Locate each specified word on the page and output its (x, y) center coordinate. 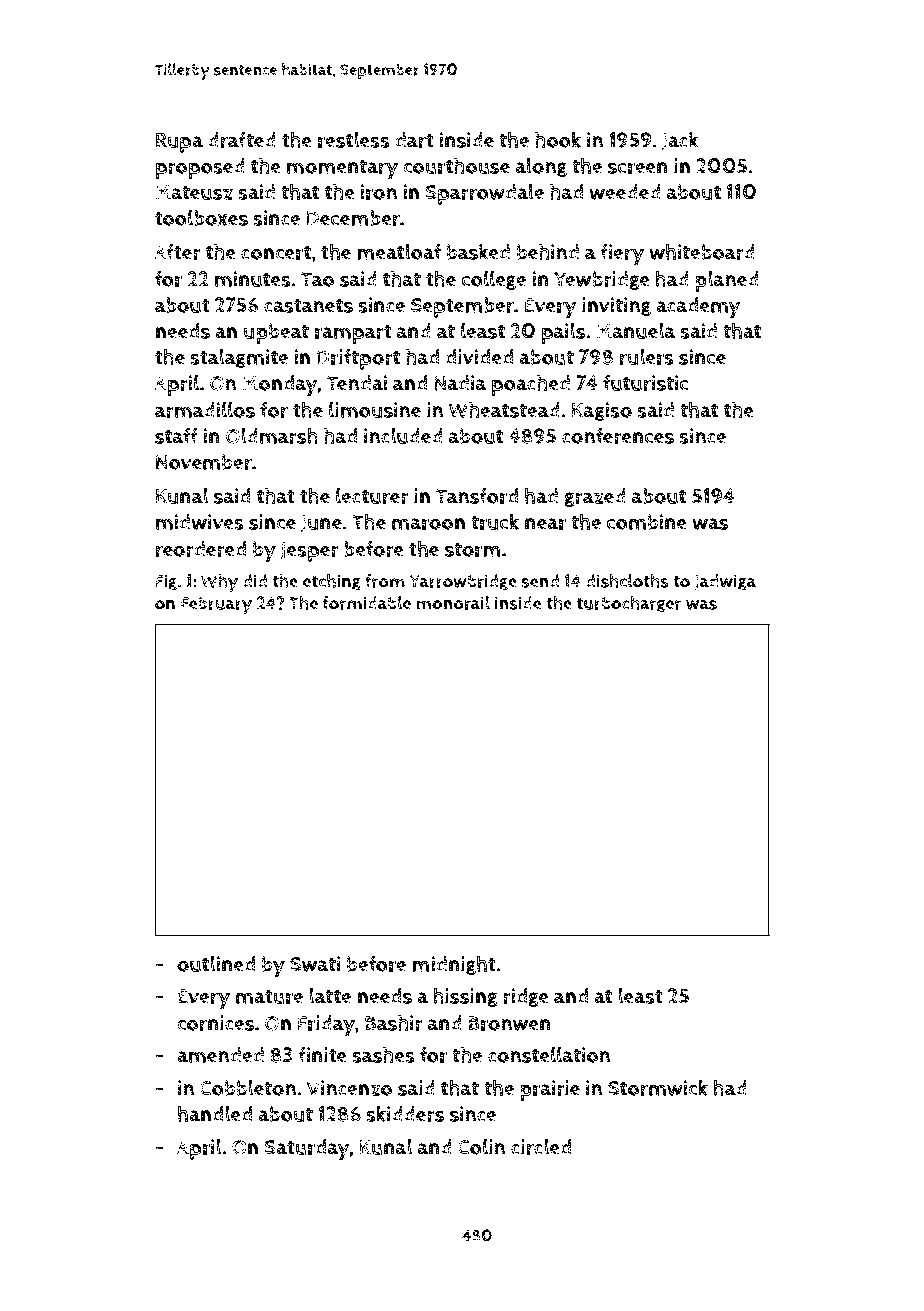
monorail (453, 603)
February (216, 605)
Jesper (310, 552)
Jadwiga (725, 582)
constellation (549, 1054)
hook (558, 139)
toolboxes (201, 217)
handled (215, 1113)
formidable (366, 603)
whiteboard (702, 251)
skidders (405, 1113)
